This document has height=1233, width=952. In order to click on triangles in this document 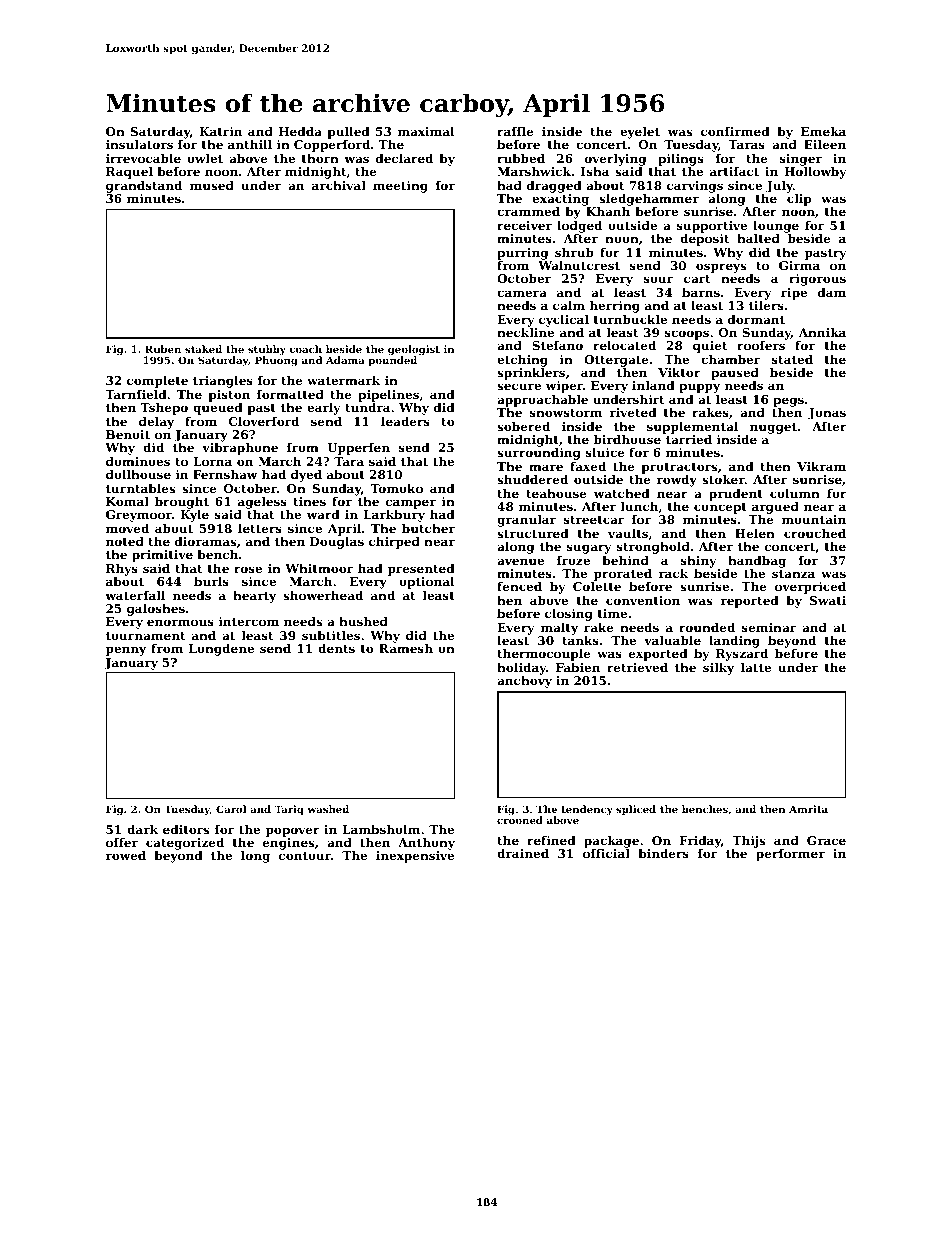, I will do `click(223, 382)`.
